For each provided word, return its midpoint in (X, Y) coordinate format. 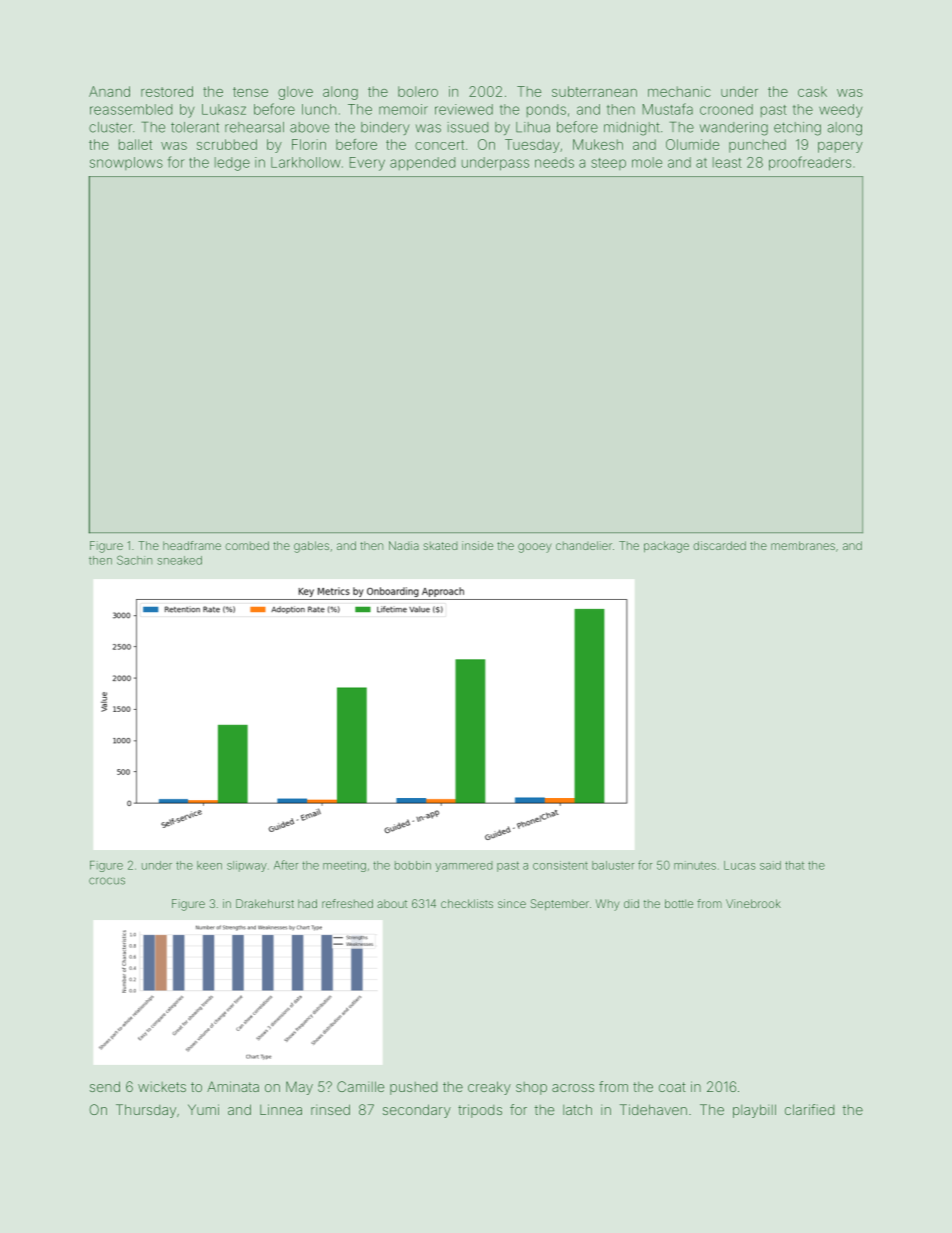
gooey (535, 548)
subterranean (594, 91)
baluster (613, 865)
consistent (560, 865)
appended (422, 164)
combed (247, 545)
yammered (464, 866)
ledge (232, 164)
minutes (695, 865)
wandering (734, 129)
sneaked (179, 560)
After (286, 865)
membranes (803, 545)
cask (812, 91)
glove (295, 93)
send (105, 1086)
